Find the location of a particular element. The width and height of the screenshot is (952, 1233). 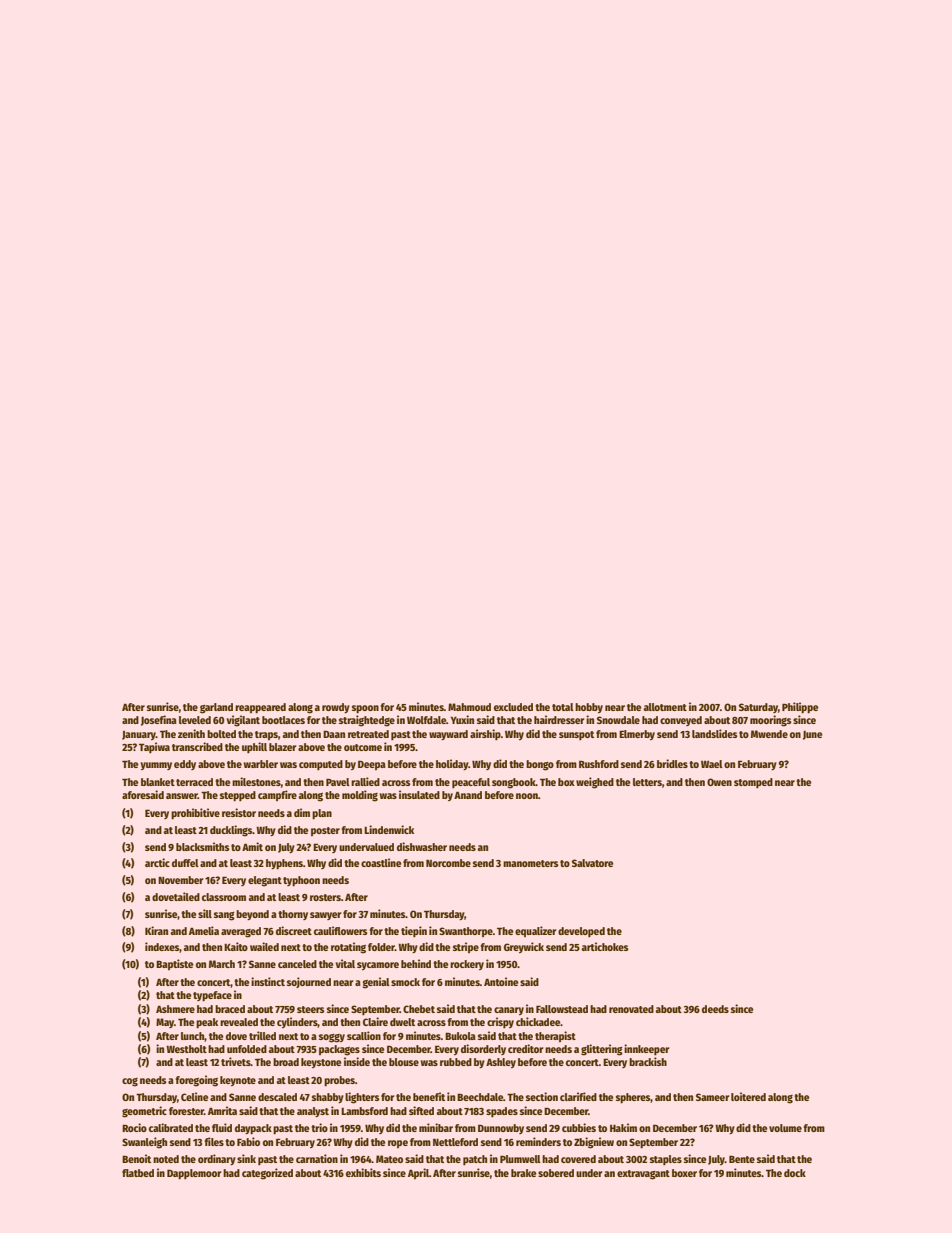

developed is located at coordinates (581, 932).
